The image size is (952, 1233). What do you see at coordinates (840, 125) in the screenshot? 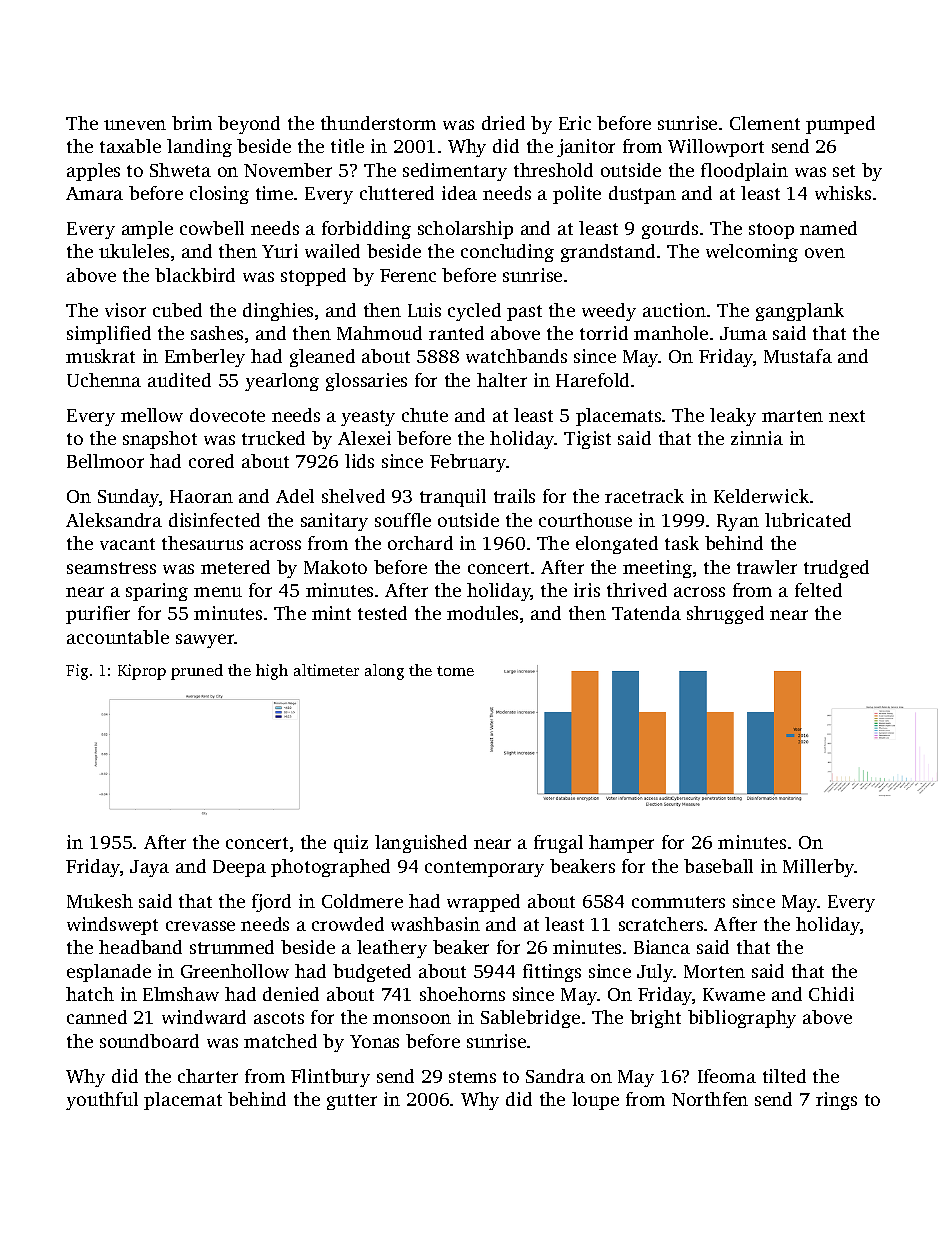
I see `pumped` at bounding box center [840, 125].
